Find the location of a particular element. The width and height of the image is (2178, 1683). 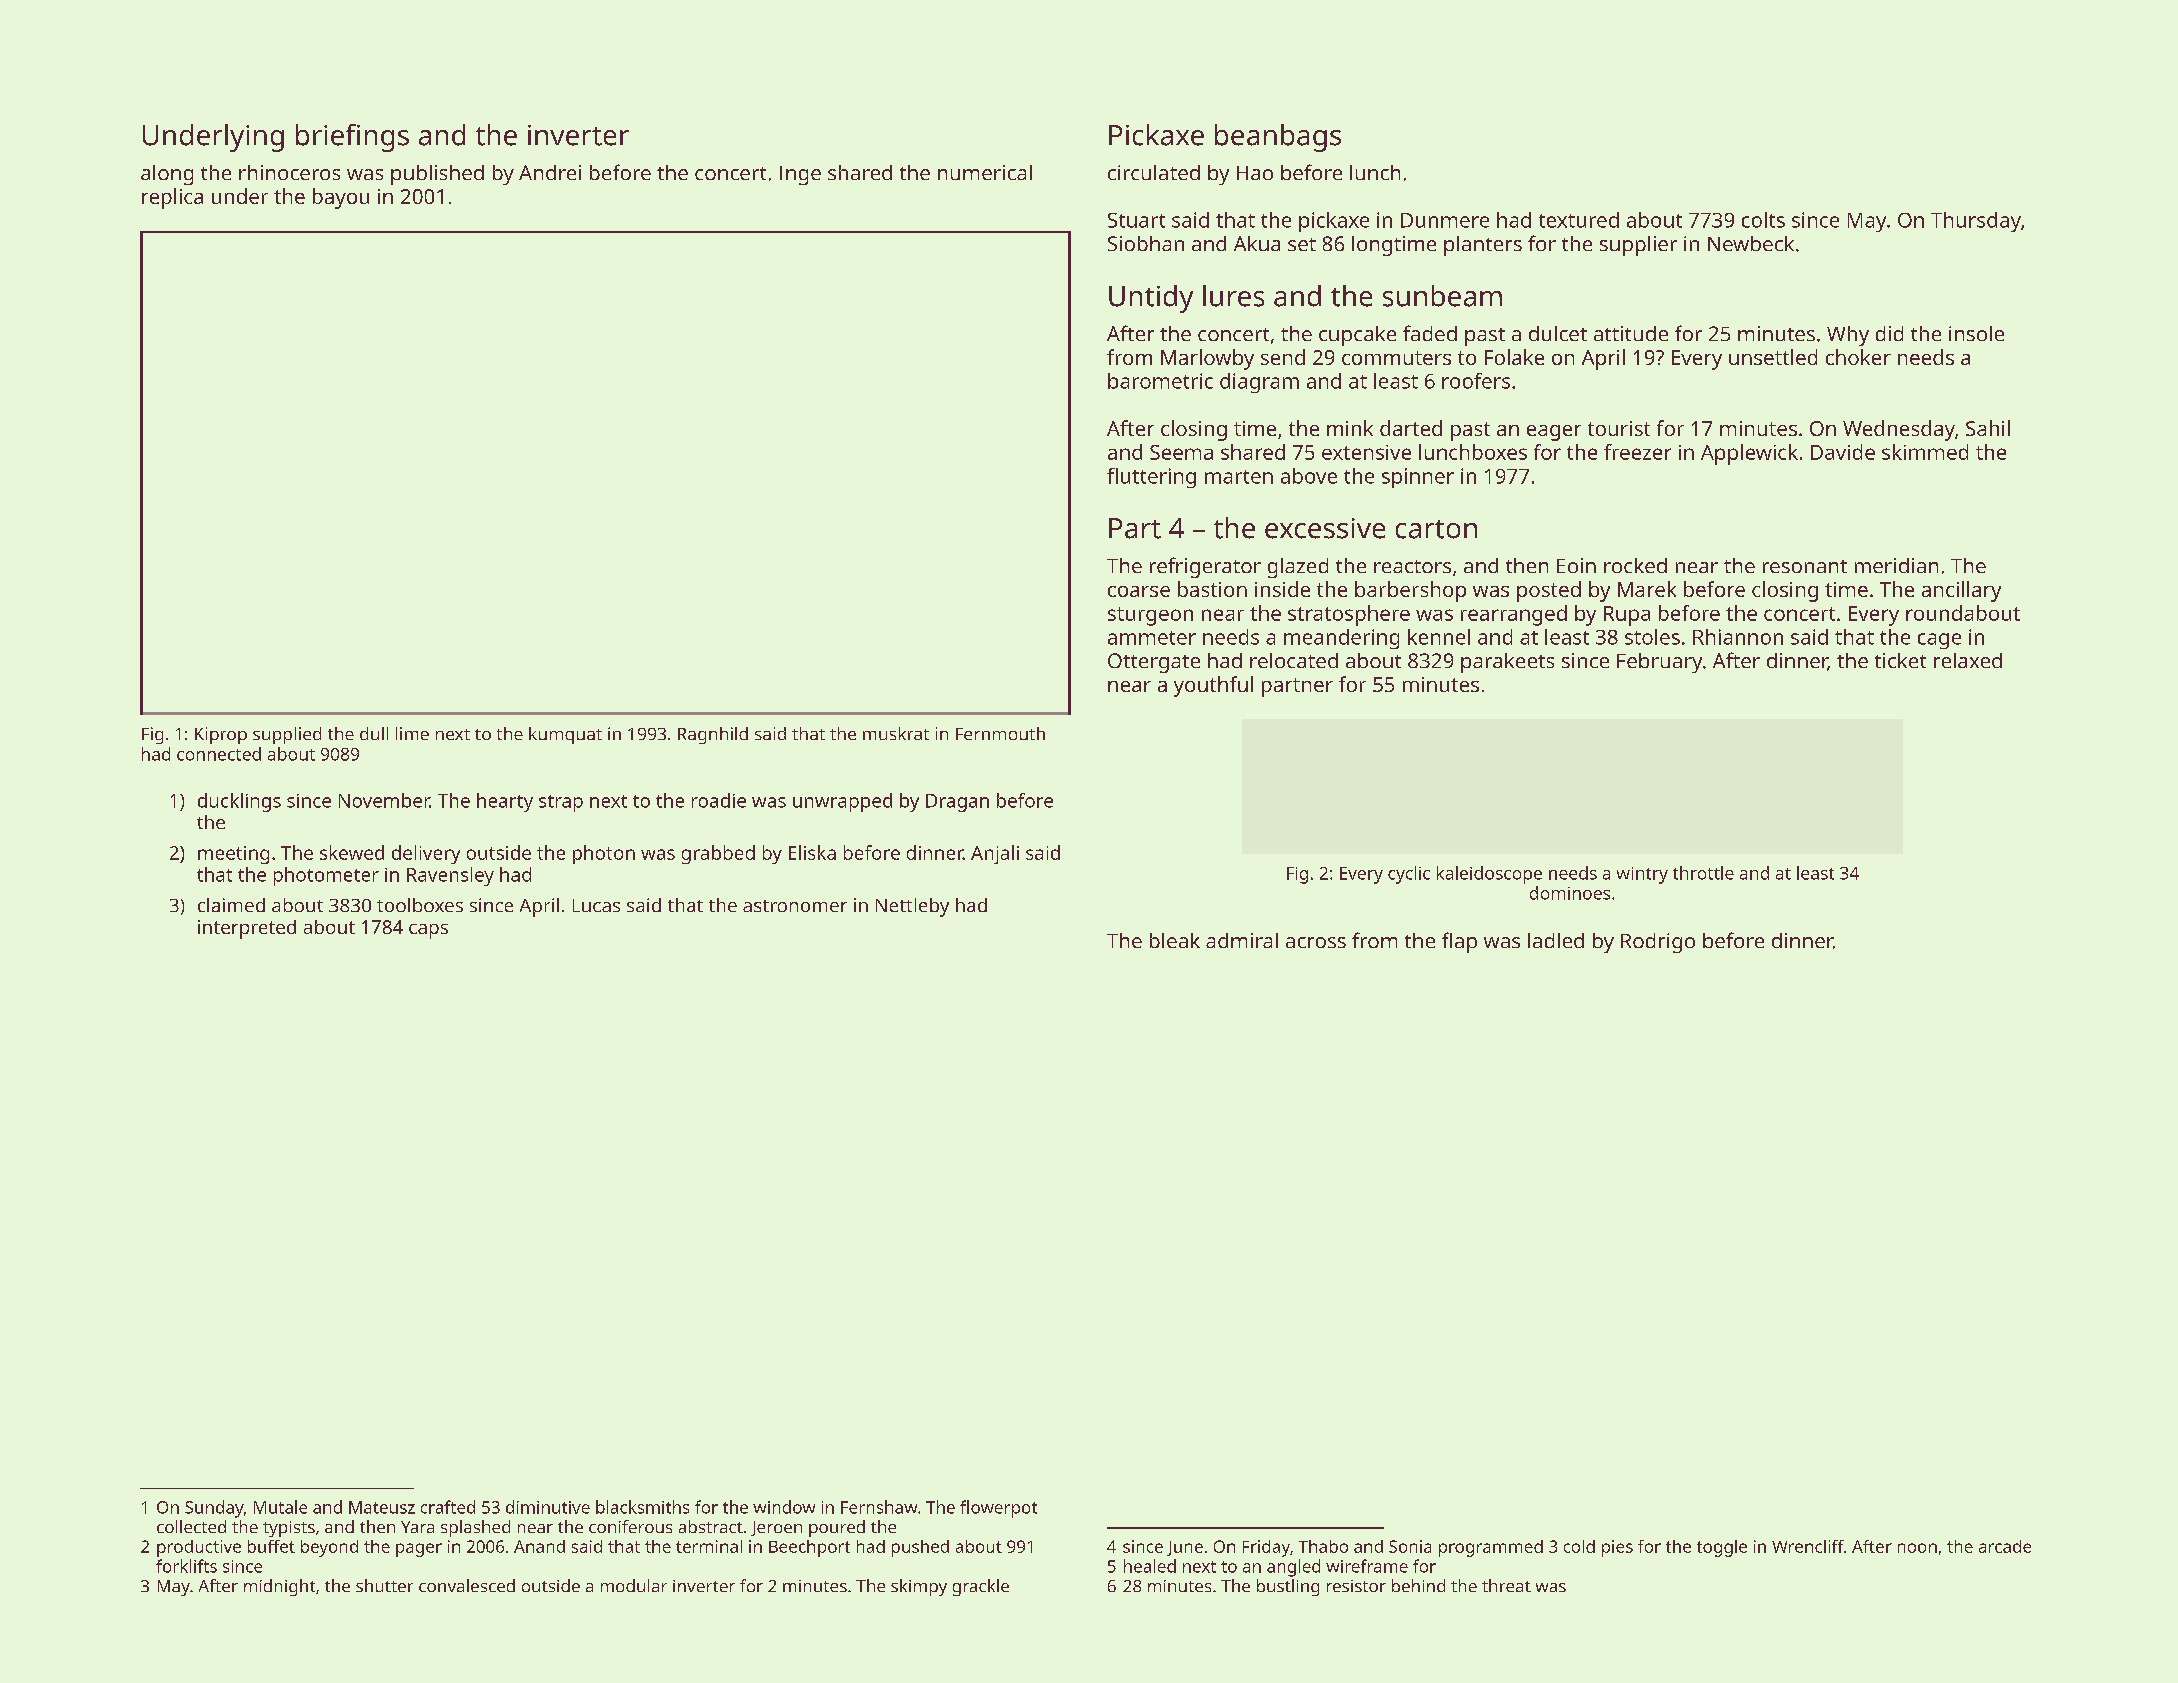

kumquat is located at coordinates (565, 735).
